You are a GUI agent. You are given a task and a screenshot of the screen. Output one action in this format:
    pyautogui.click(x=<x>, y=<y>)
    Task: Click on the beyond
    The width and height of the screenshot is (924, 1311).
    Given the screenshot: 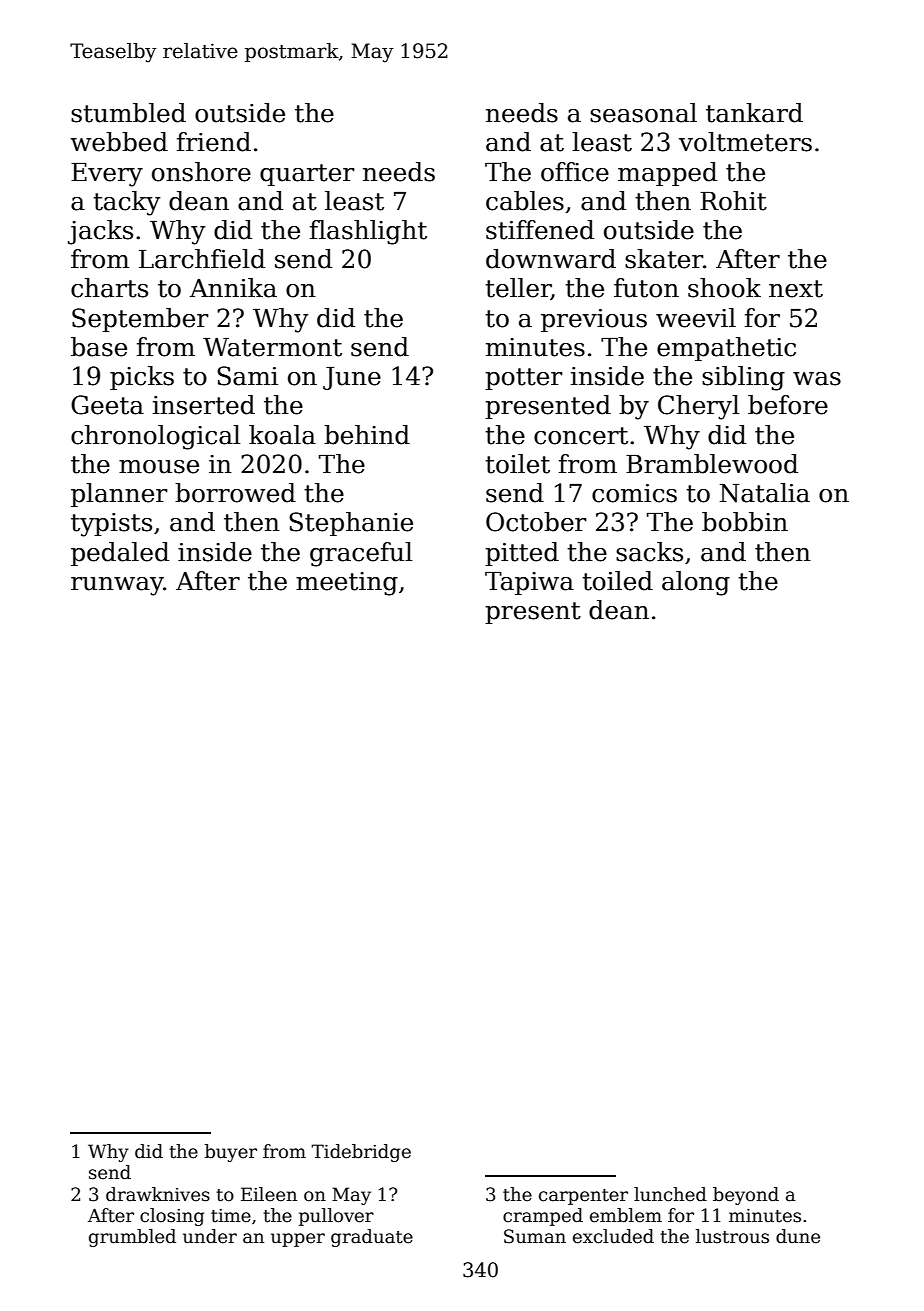 What is the action you would take?
    pyautogui.click(x=746, y=1196)
